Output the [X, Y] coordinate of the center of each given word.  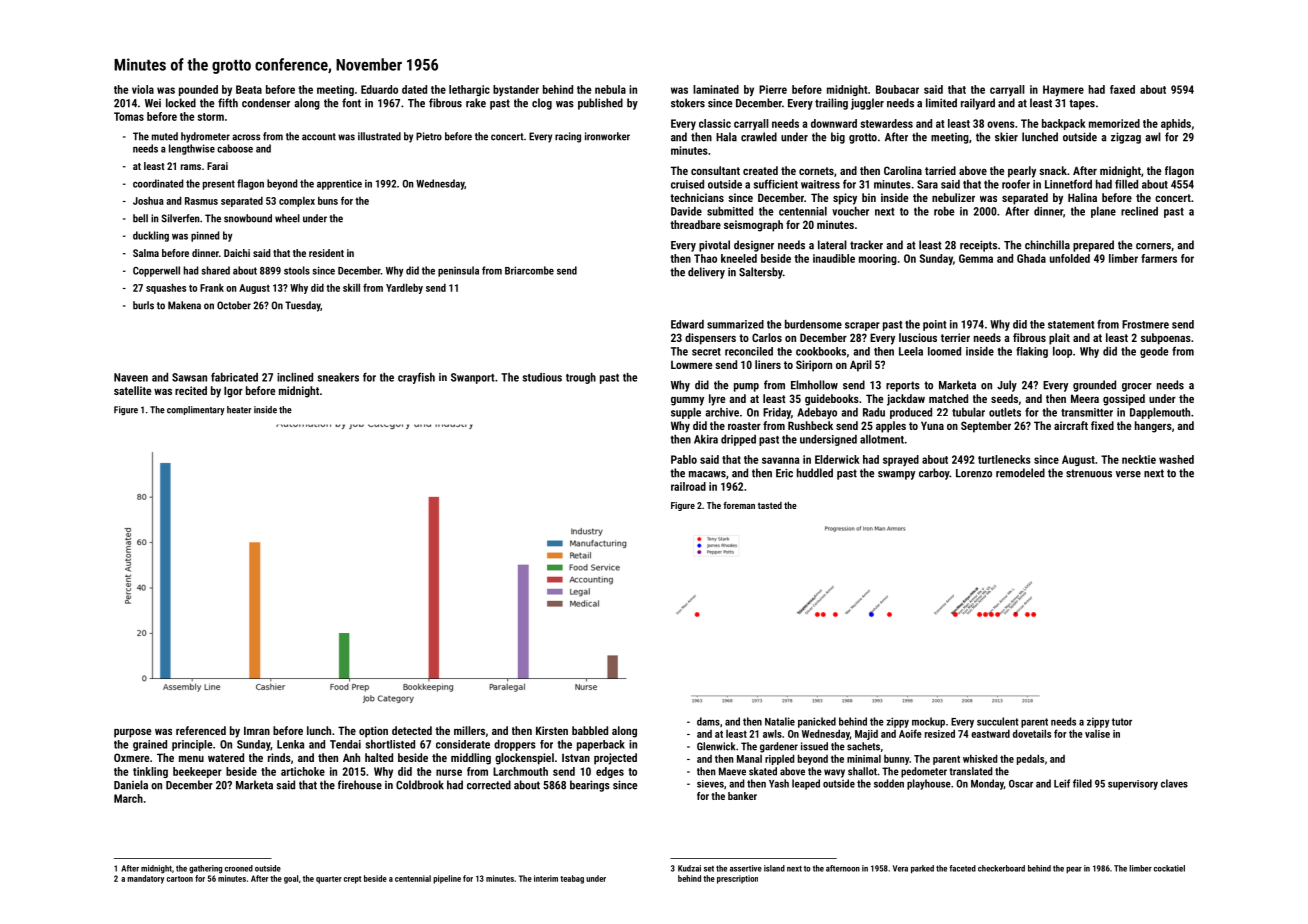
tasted [770, 505]
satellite [132, 390]
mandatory [145, 879]
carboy [934, 474]
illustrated [379, 136]
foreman [739, 505]
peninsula [458, 271]
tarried [940, 170]
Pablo [684, 459]
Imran [257, 730]
